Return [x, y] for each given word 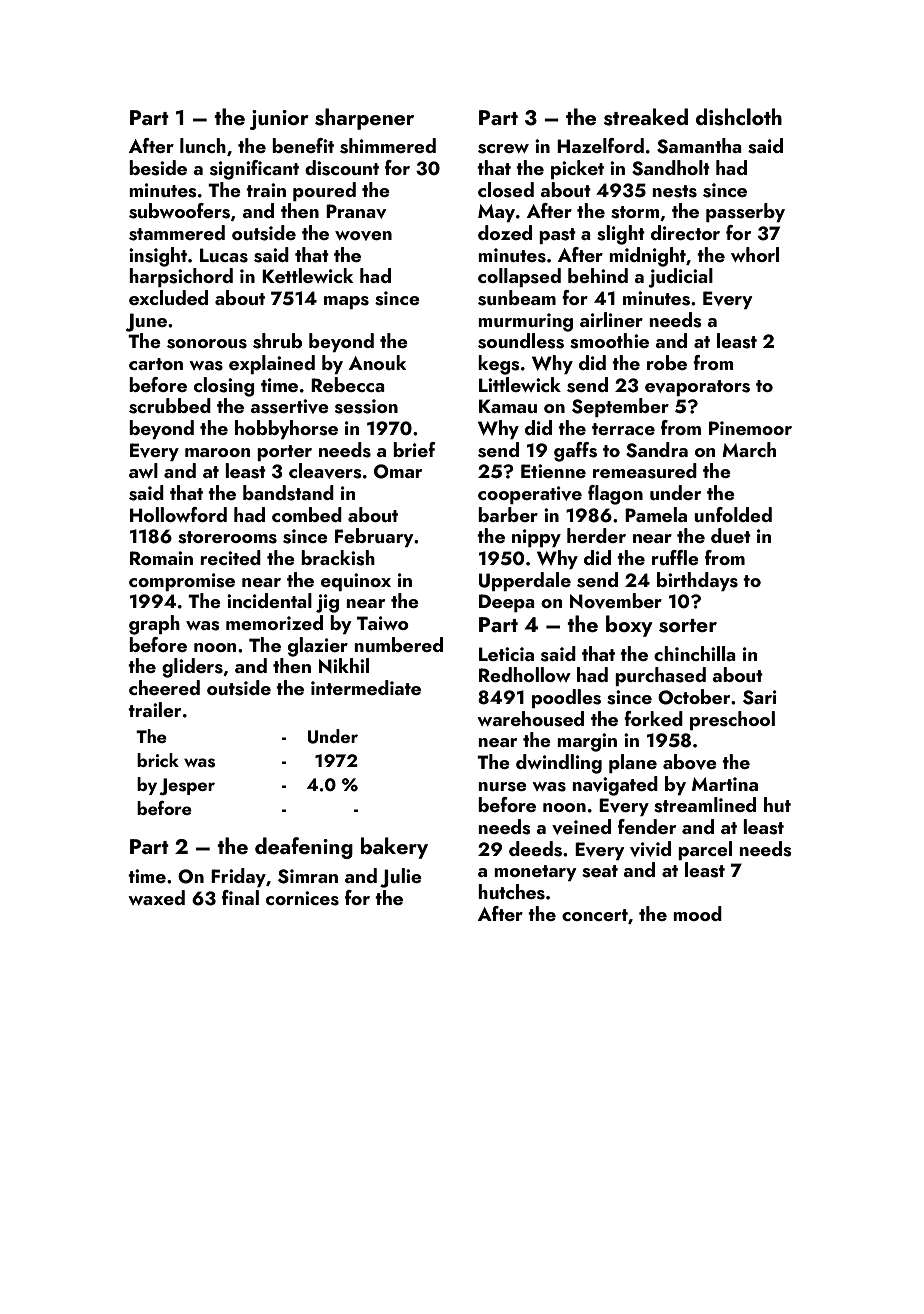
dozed [505, 232]
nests [674, 191]
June [146, 322]
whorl [755, 254]
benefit [303, 145]
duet [731, 535]
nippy [536, 538]
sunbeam [517, 298]
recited [230, 557]
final [240, 897]
